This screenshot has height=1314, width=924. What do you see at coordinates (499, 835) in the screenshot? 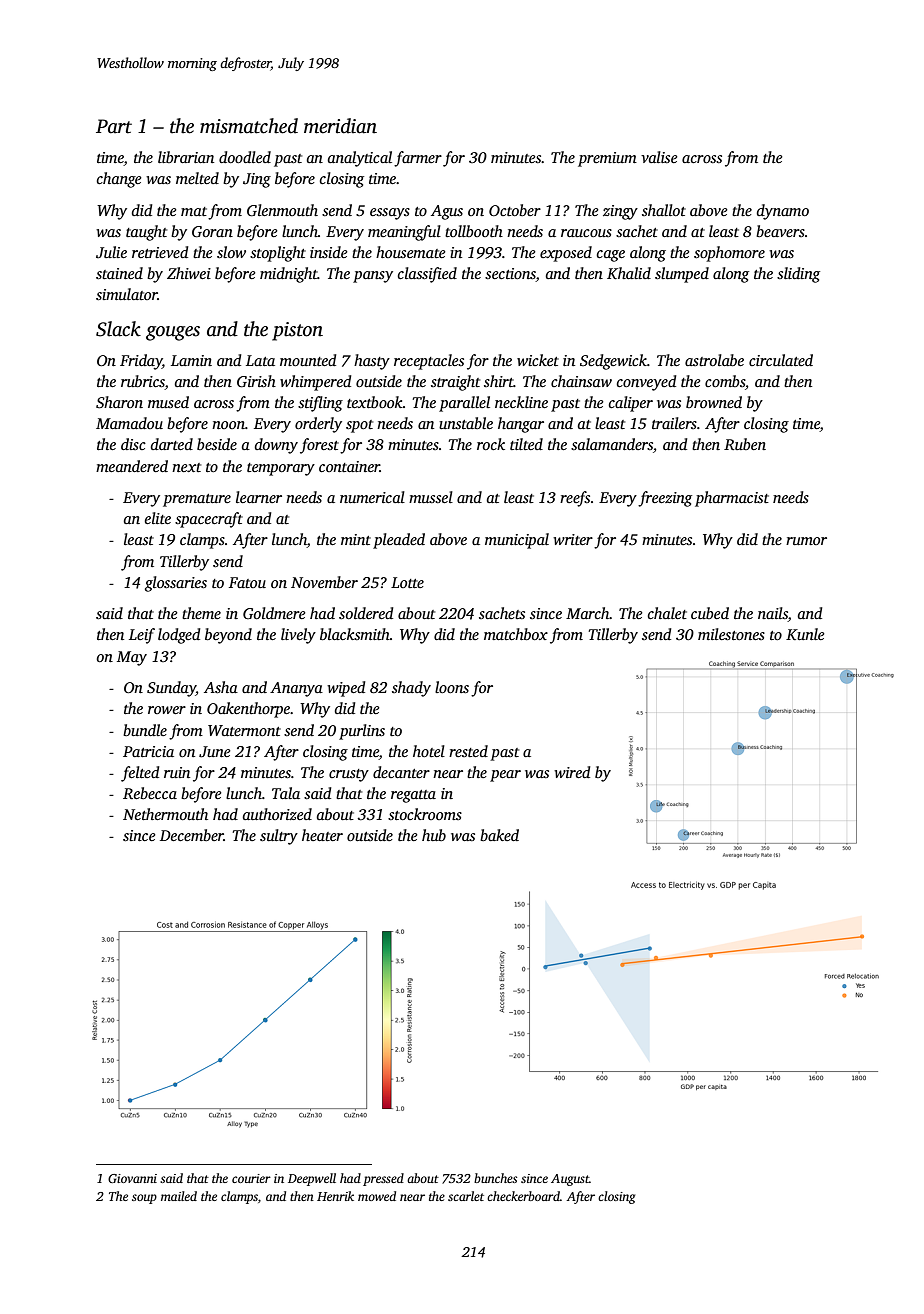
I see `baked` at bounding box center [499, 835].
